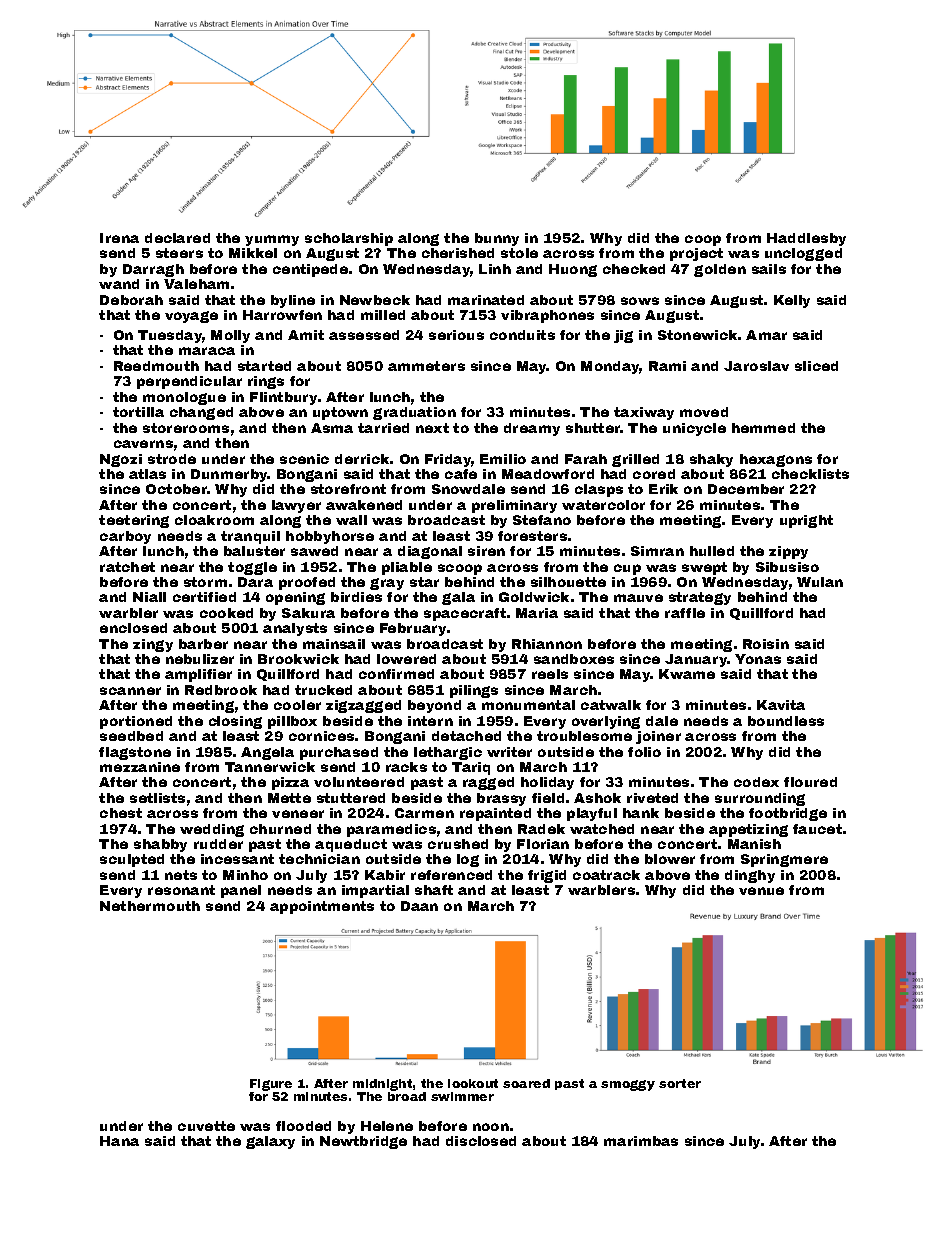 The width and height of the screenshot is (952, 1233). Describe the element at coordinates (140, 767) in the screenshot. I see `mezzanine` at that location.
